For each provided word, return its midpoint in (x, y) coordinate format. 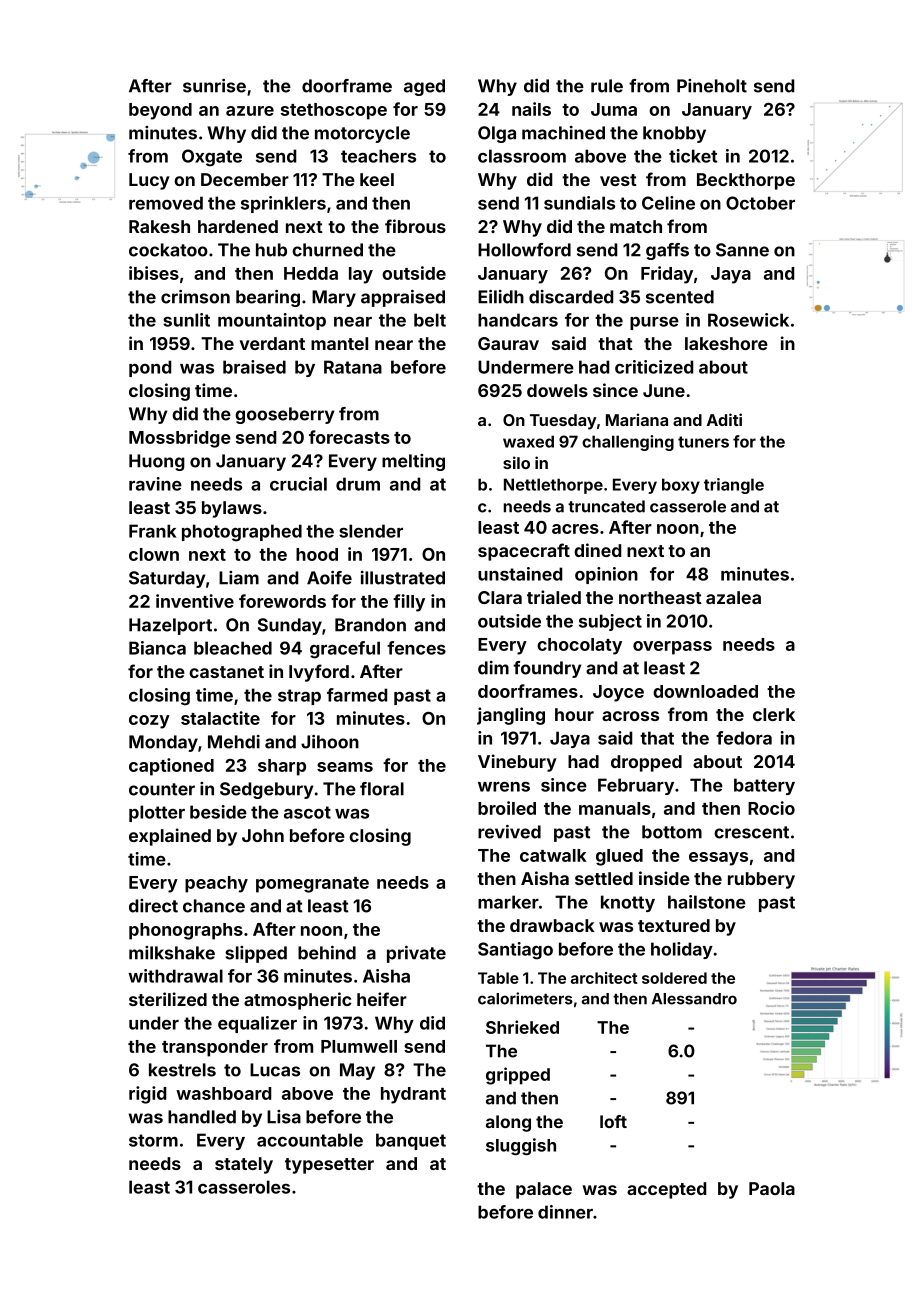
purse (654, 323)
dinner (565, 1212)
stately (244, 1165)
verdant (272, 343)
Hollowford (524, 250)
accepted (666, 1190)
